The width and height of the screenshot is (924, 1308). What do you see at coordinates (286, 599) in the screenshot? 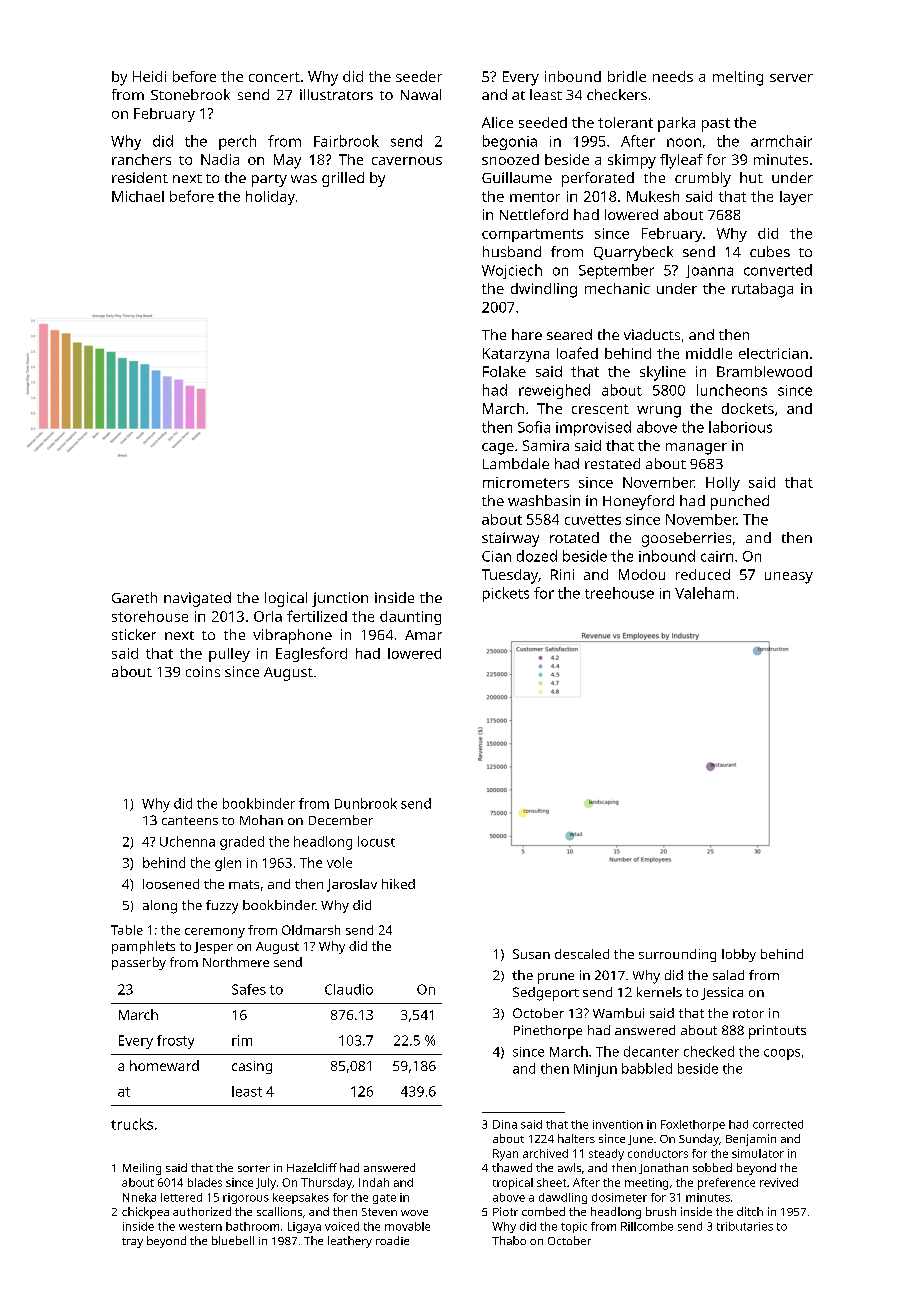
I see `logical` at bounding box center [286, 599].
